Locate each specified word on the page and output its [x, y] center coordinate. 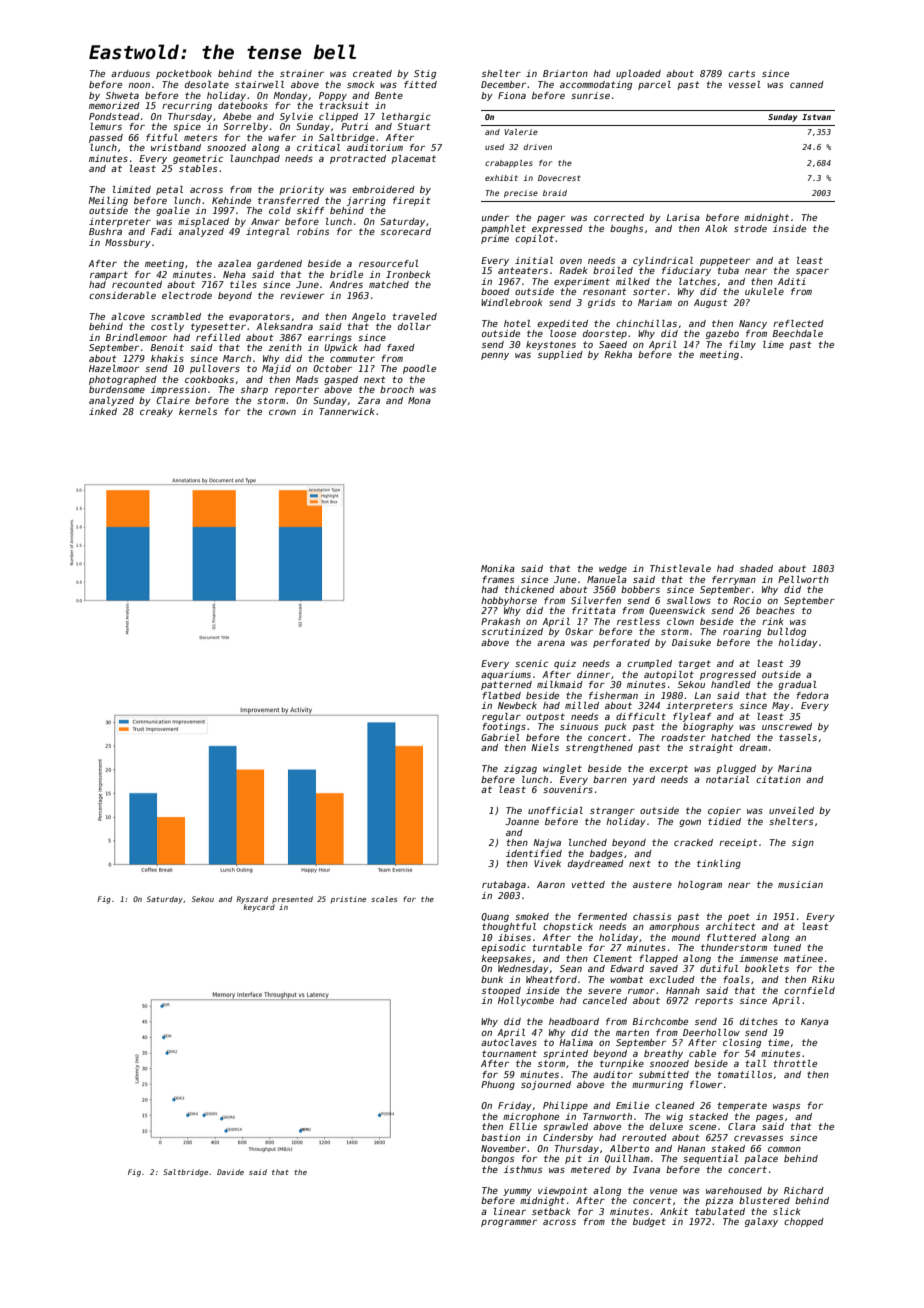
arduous [130, 73]
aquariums [506, 675]
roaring [742, 632]
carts [741, 73]
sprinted [565, 1054]
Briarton [565, 73]
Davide [230, 1172]
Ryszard [252, 900]
